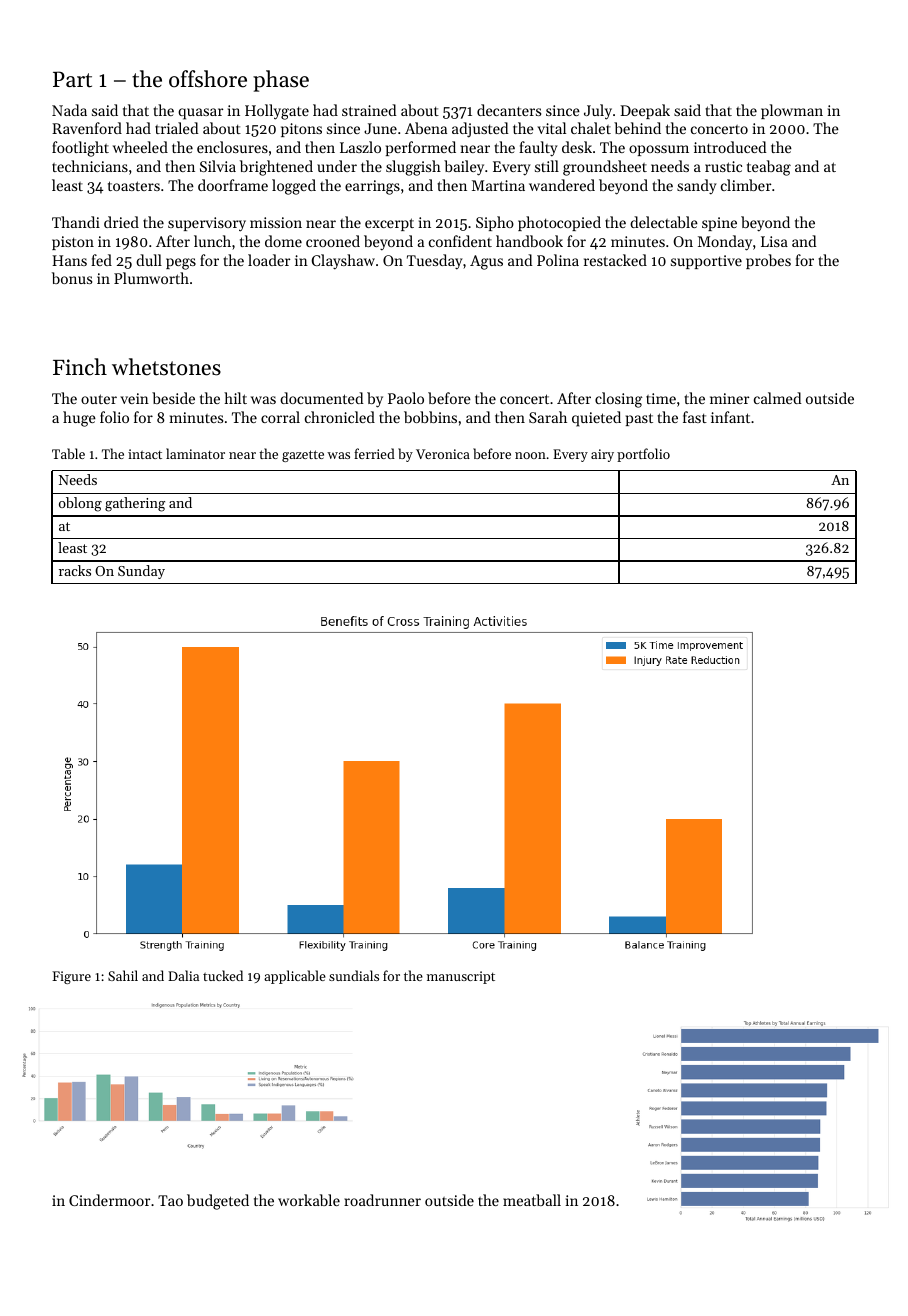  Describe the element at coordinates (75, 570) in the document. I see `racks` at that location.
